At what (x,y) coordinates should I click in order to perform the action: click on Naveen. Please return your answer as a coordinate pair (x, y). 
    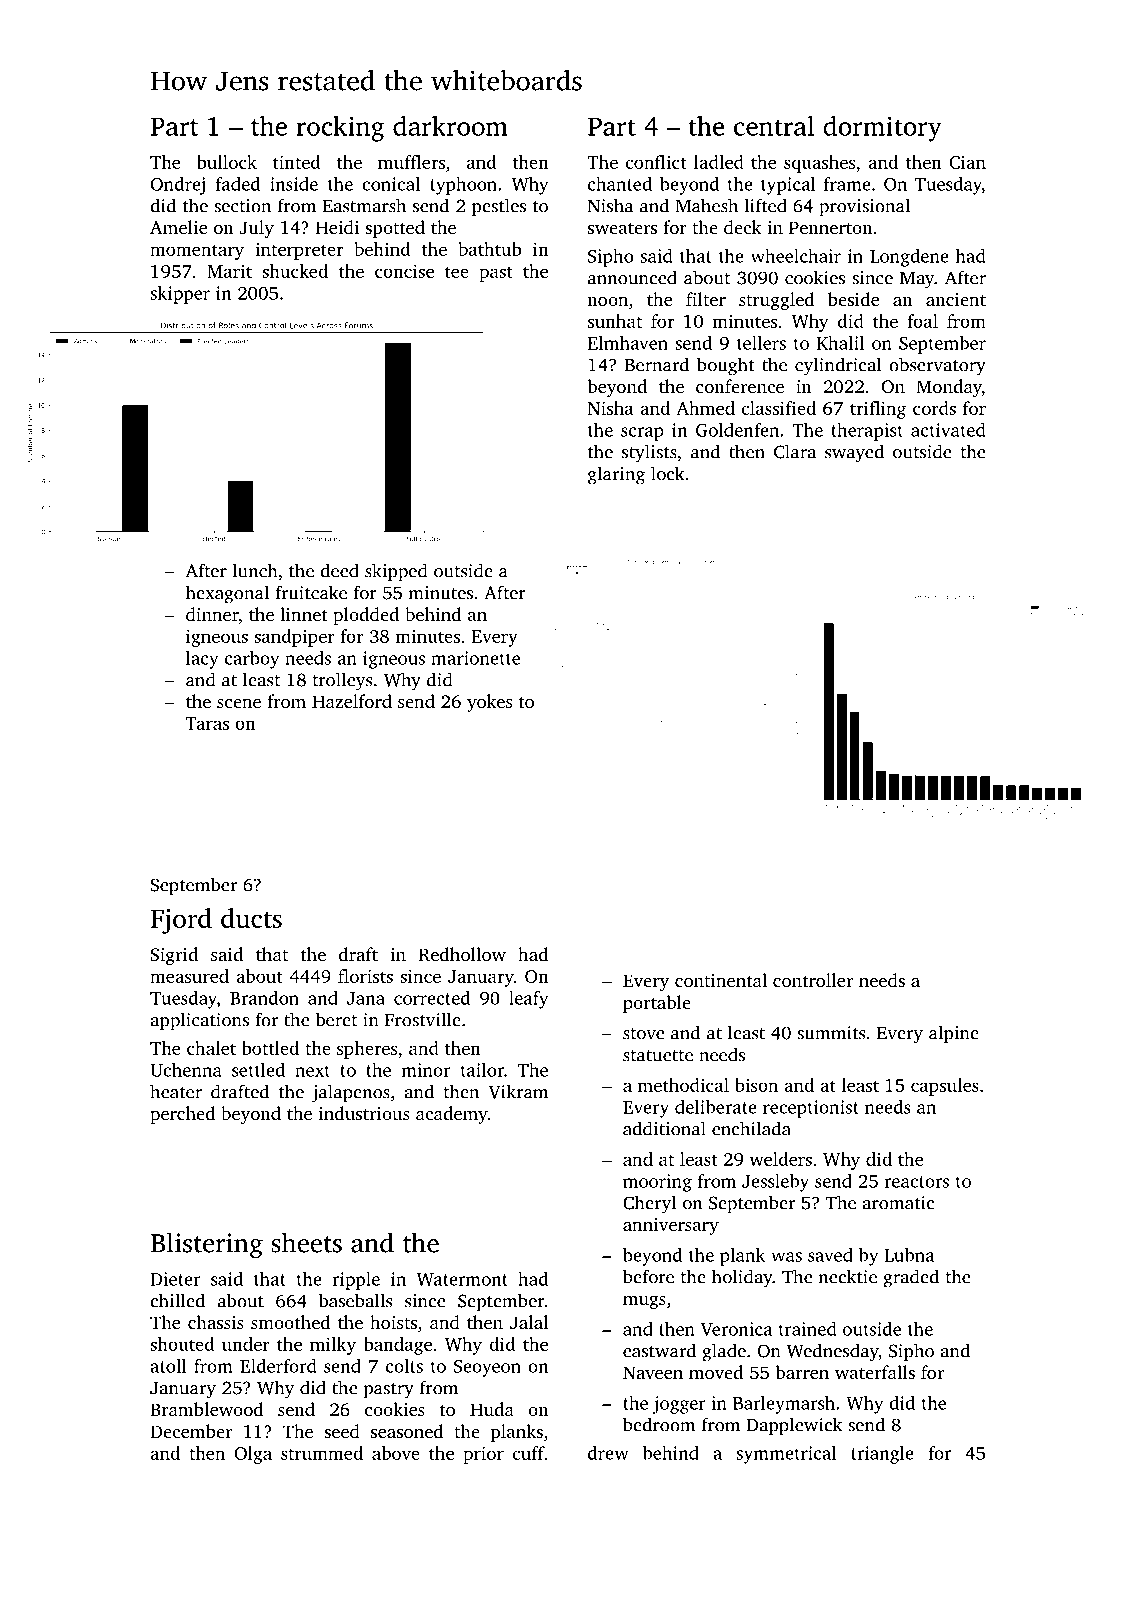
    Looking at the image, I should click on (653, 1372).
